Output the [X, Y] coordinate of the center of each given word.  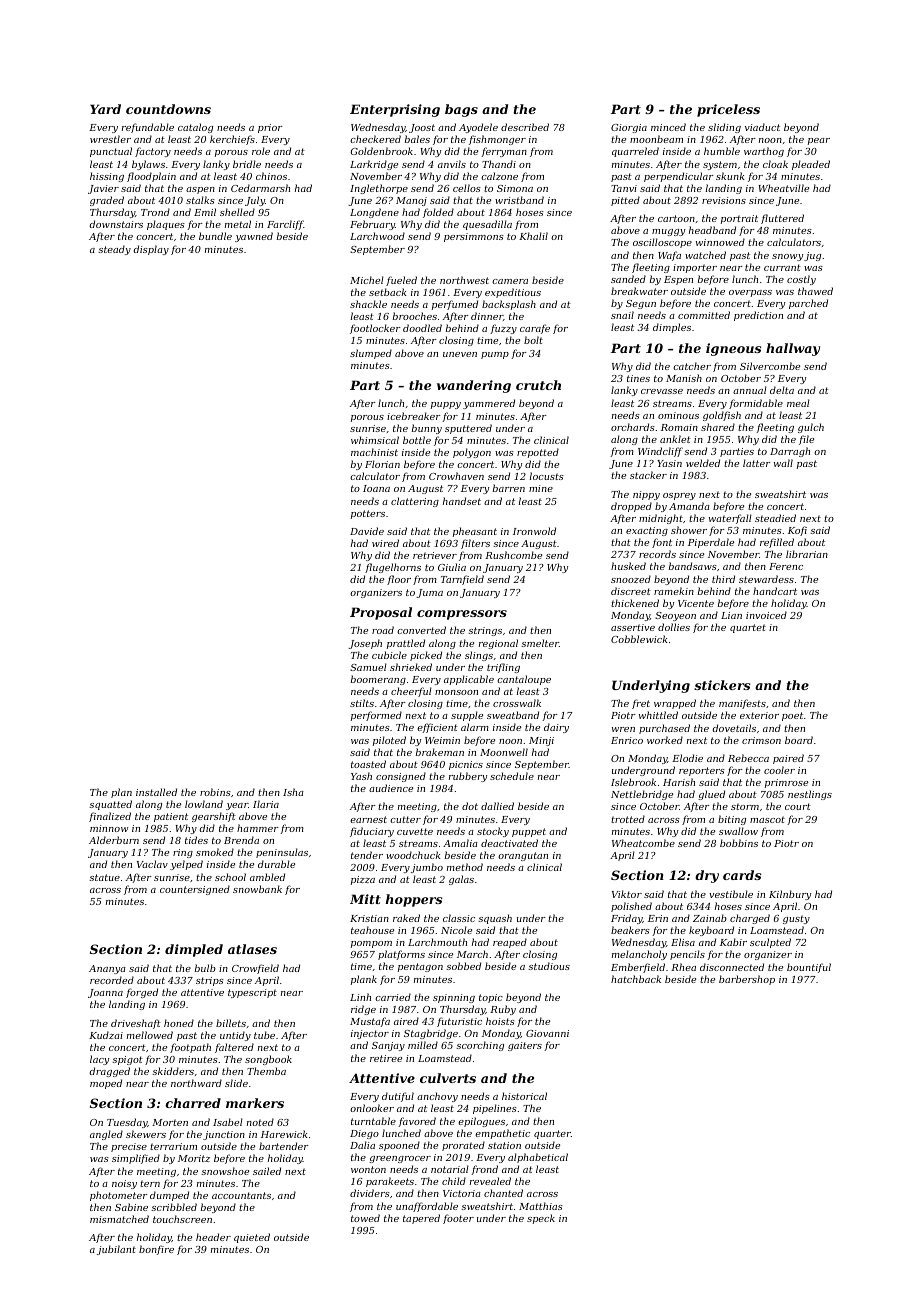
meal [798, 403]
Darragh [790, 452]
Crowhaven [456, 476]
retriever [435, 555]
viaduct [762, 127]
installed [156, 792]
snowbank [257, 889]
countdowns [168, 109]
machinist [374, 452]
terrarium [173, 1146]
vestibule [731, 894]
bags [461, 110]
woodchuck [413, 855]
